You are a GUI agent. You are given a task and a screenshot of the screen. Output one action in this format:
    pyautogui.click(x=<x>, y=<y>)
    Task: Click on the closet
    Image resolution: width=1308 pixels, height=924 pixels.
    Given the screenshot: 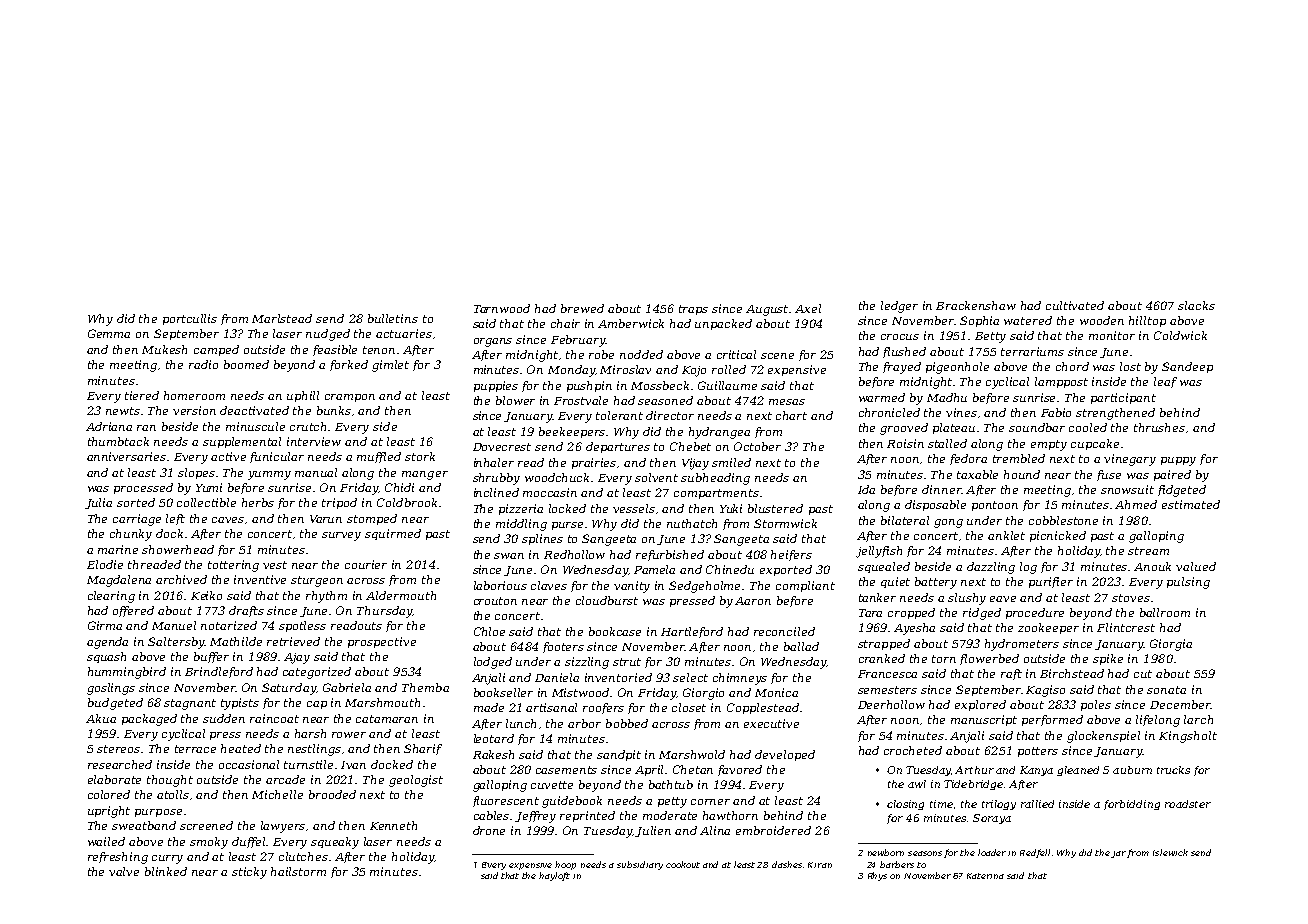 What is the action you would take?
    pyautogui.click(x=689, y=707)
